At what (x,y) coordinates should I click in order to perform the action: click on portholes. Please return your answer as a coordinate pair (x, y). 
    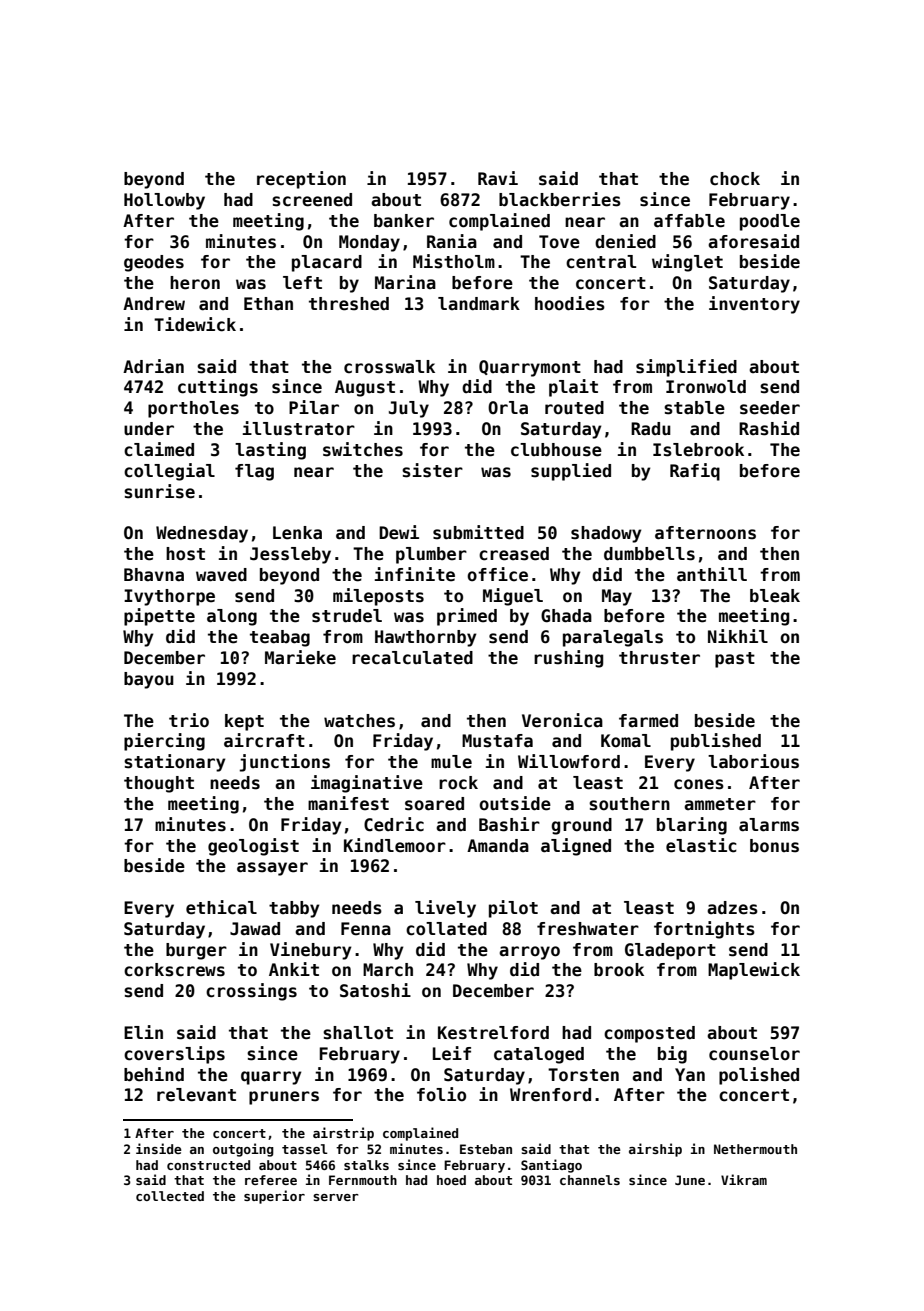
    Looking at the image, I should click on (193, 409).
